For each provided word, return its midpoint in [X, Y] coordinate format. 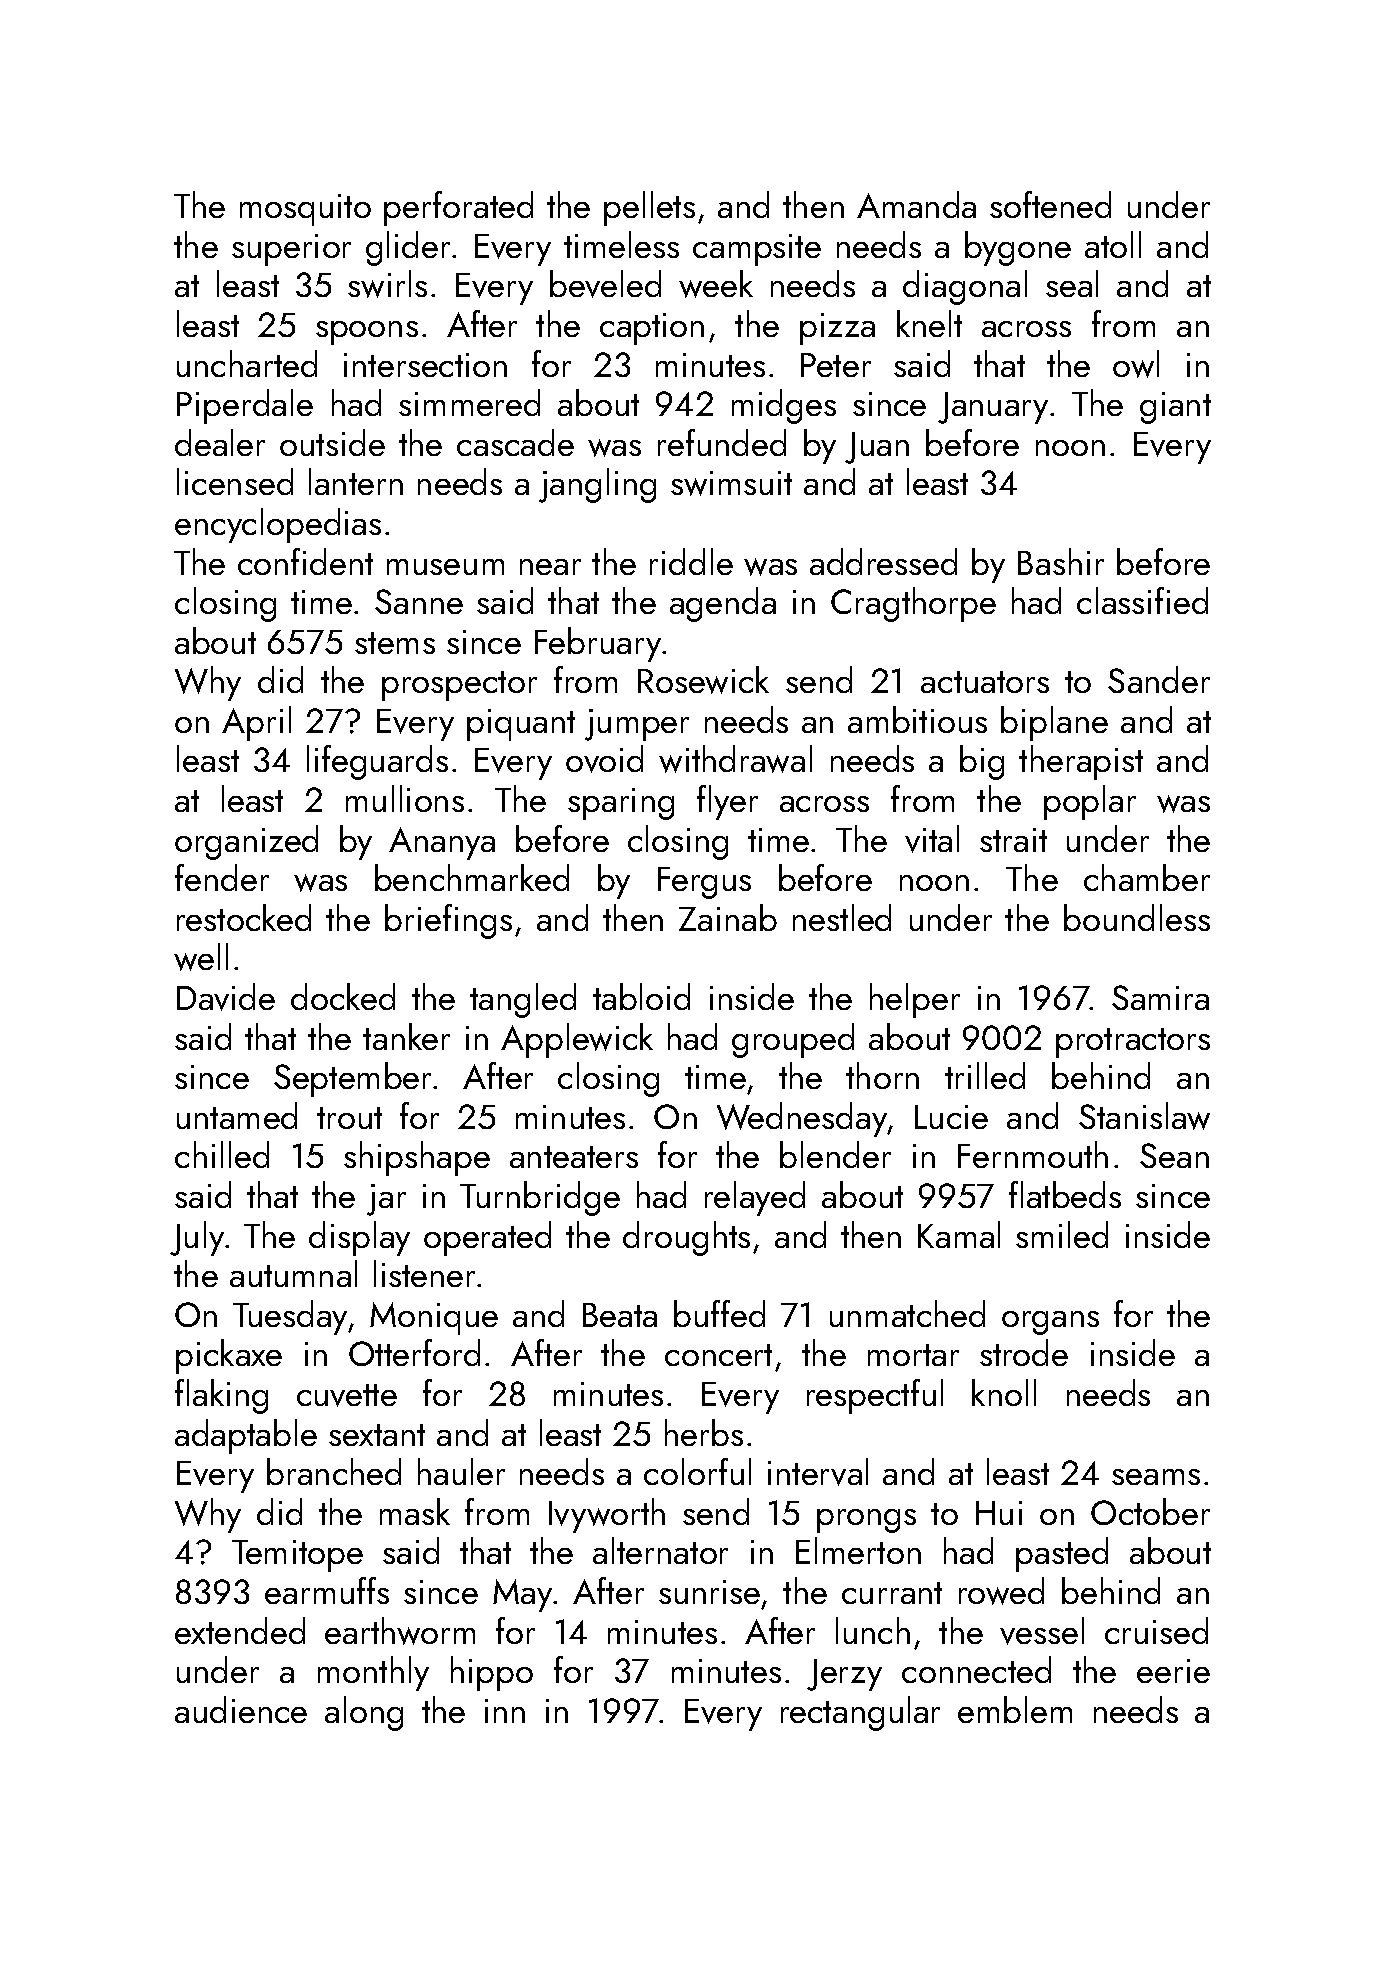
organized [246, 842]
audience [241, 1709]
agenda [723, 604]
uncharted [247, 363]
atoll [1113, 244]
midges [784, 406]
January [993, 408]
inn [505, 1711]
